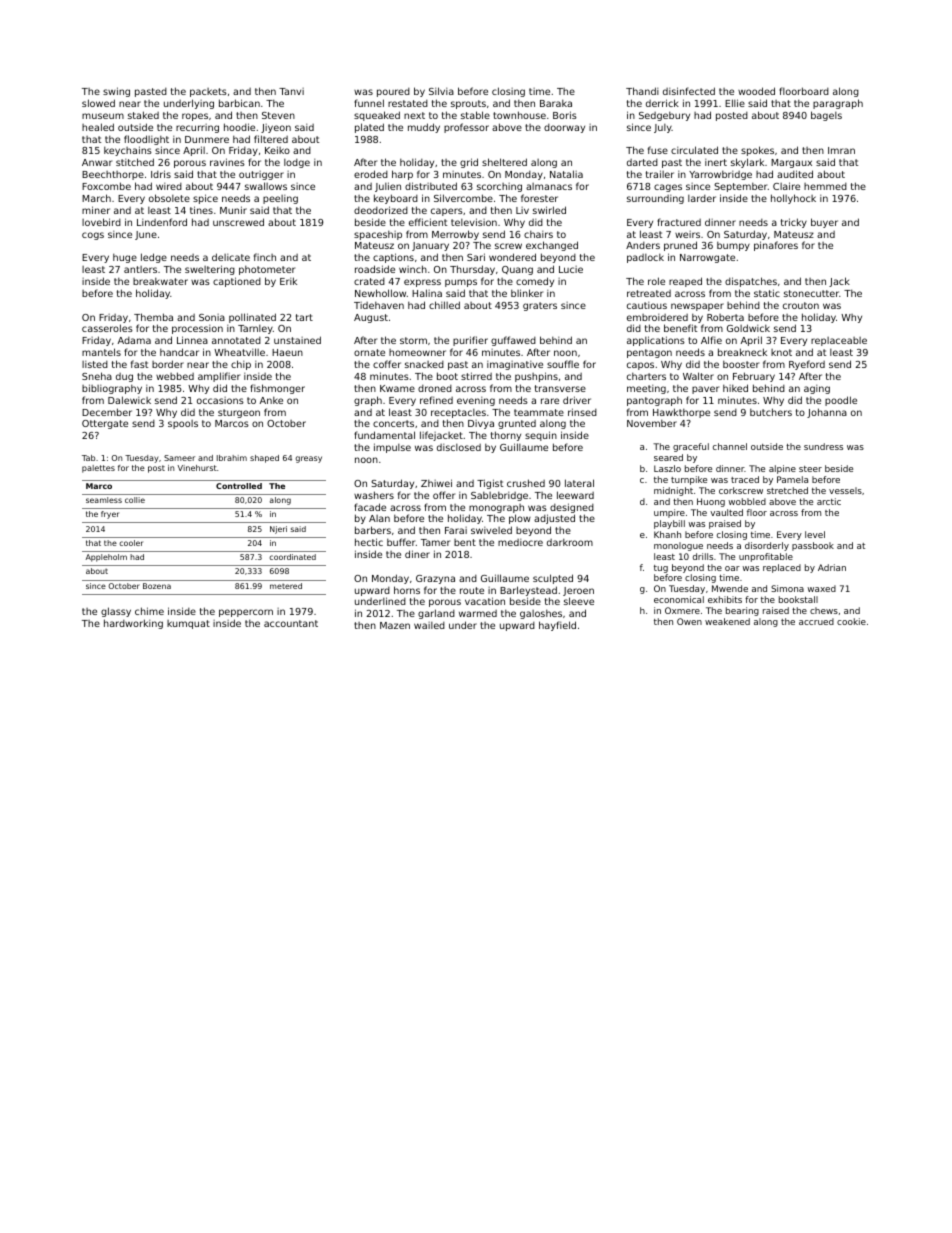  What do you see at coordinates (756, 91) in the image?
I see `wooded` at bounding box center [756, 91].
